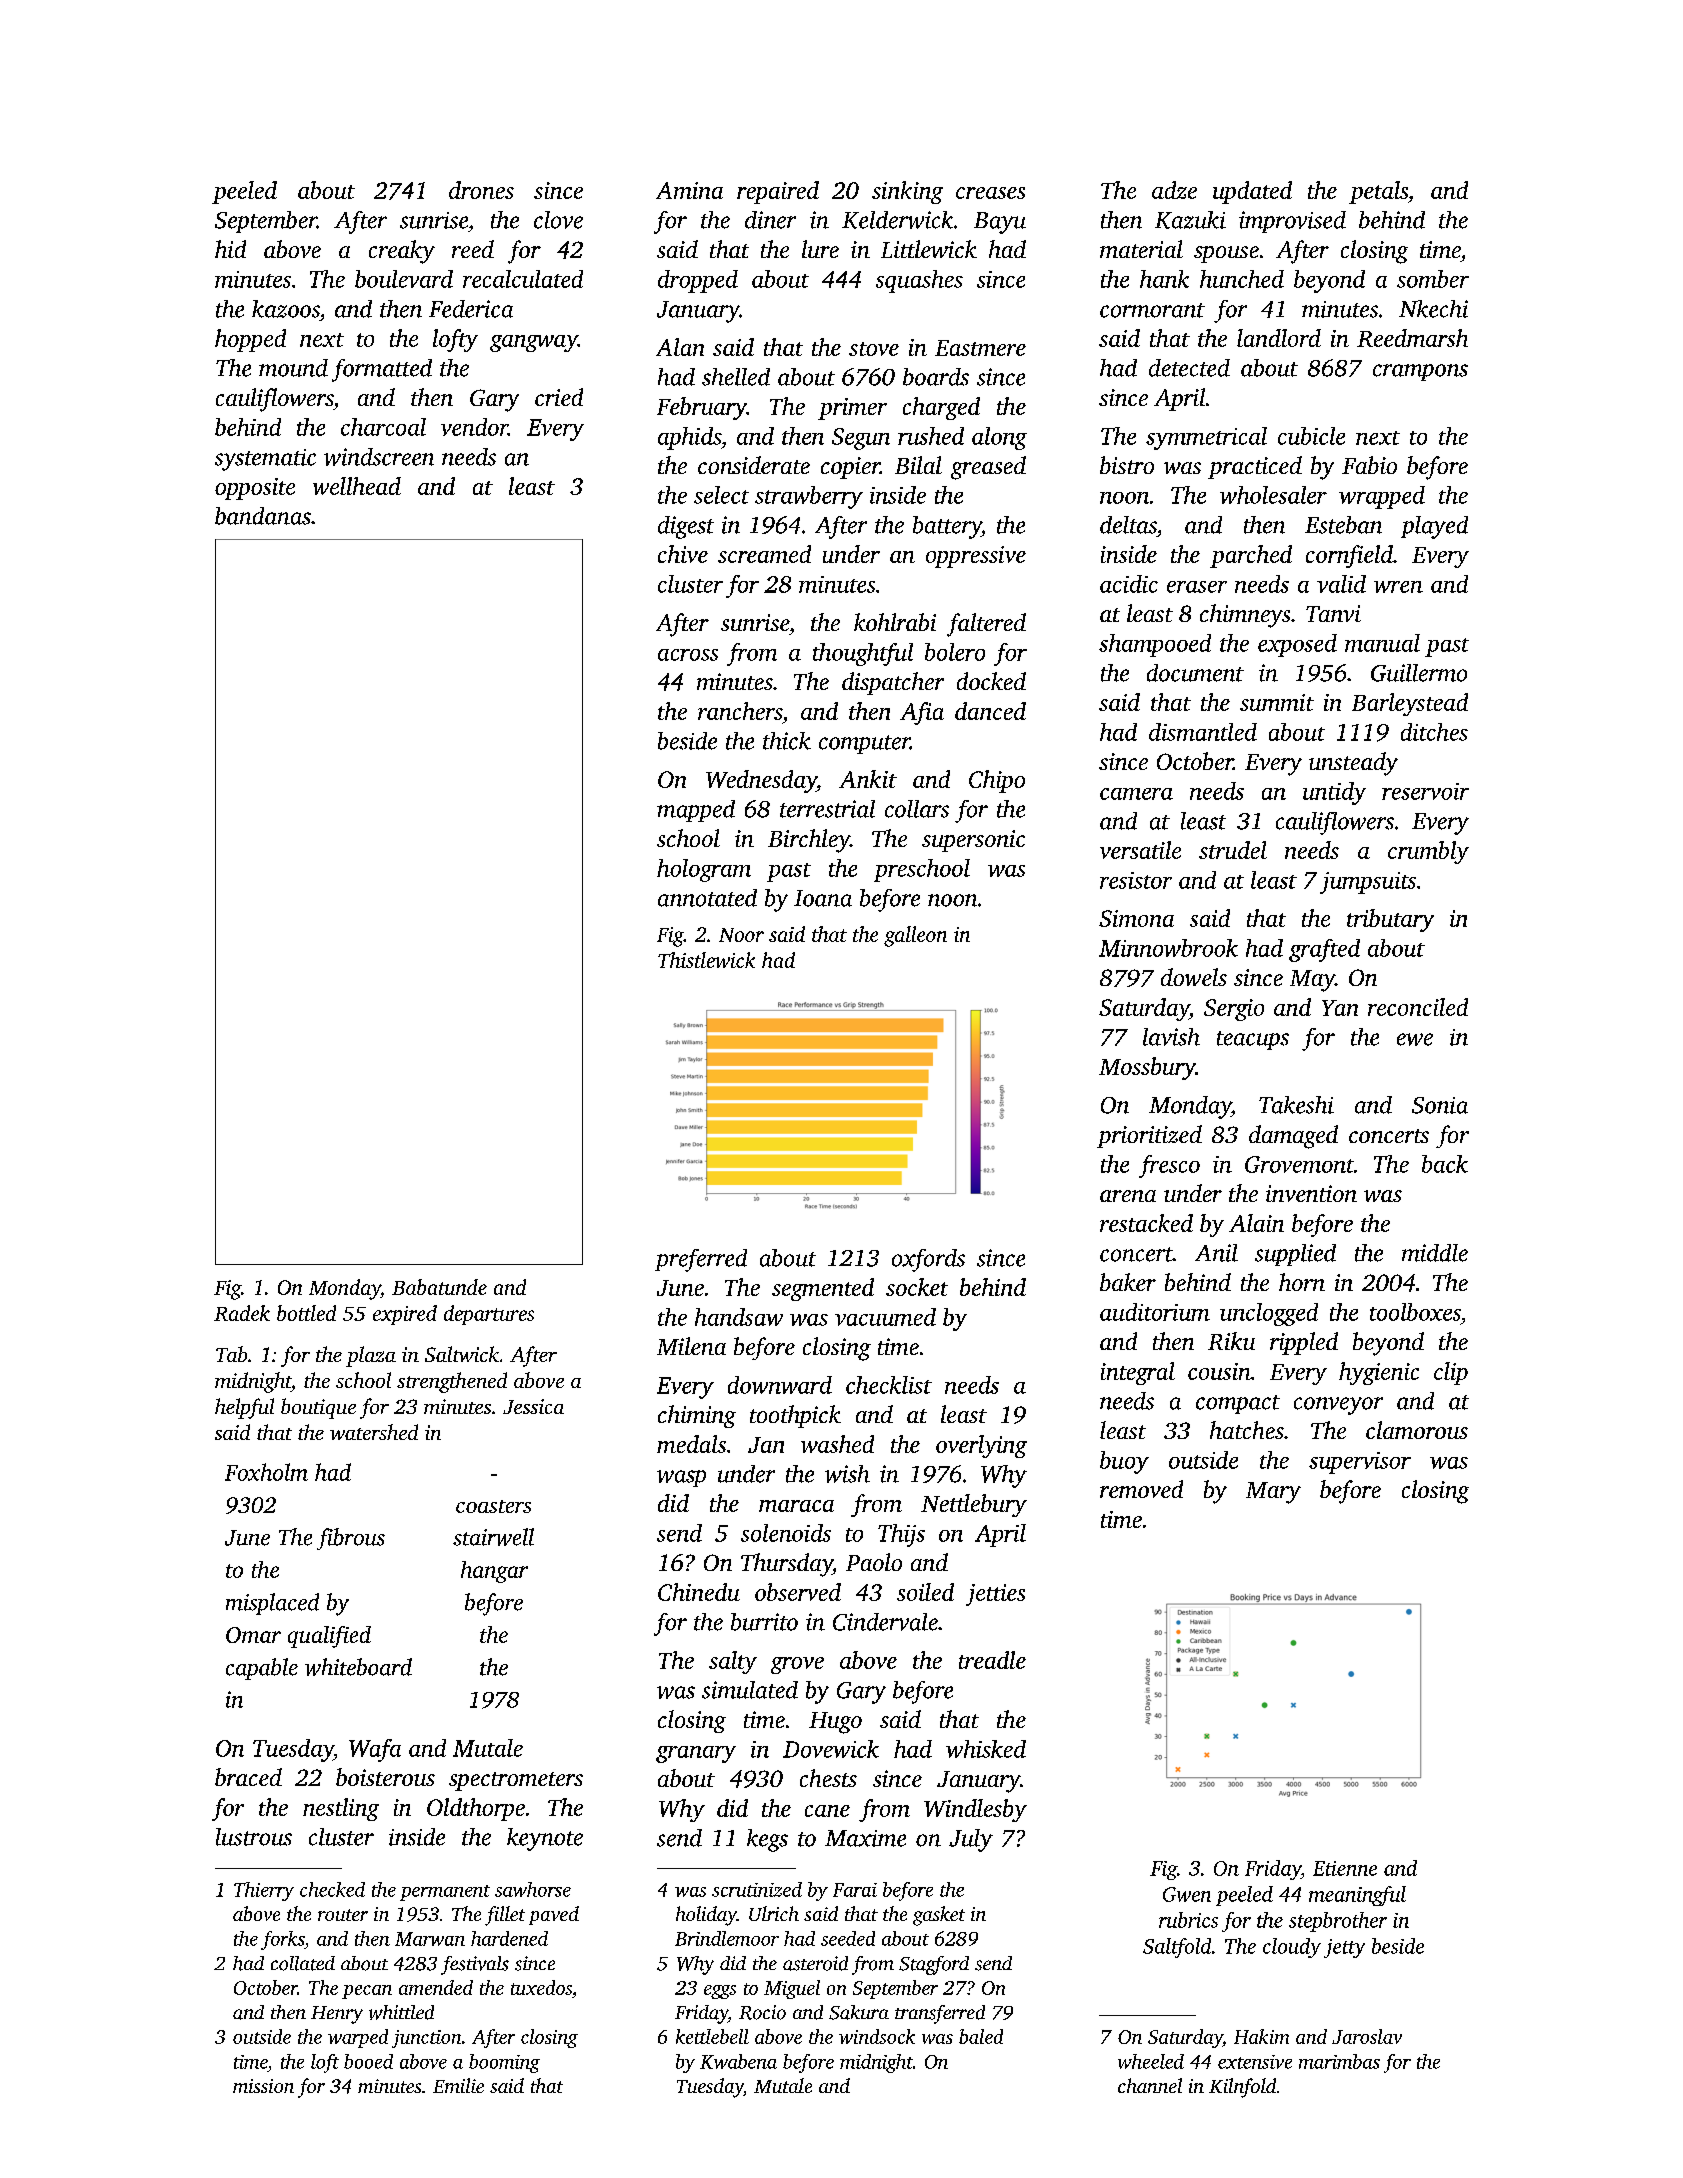  What do you see at coordinates (1197, 587) in the document?
I see `eraser` at bounding box center [1197, 587].
